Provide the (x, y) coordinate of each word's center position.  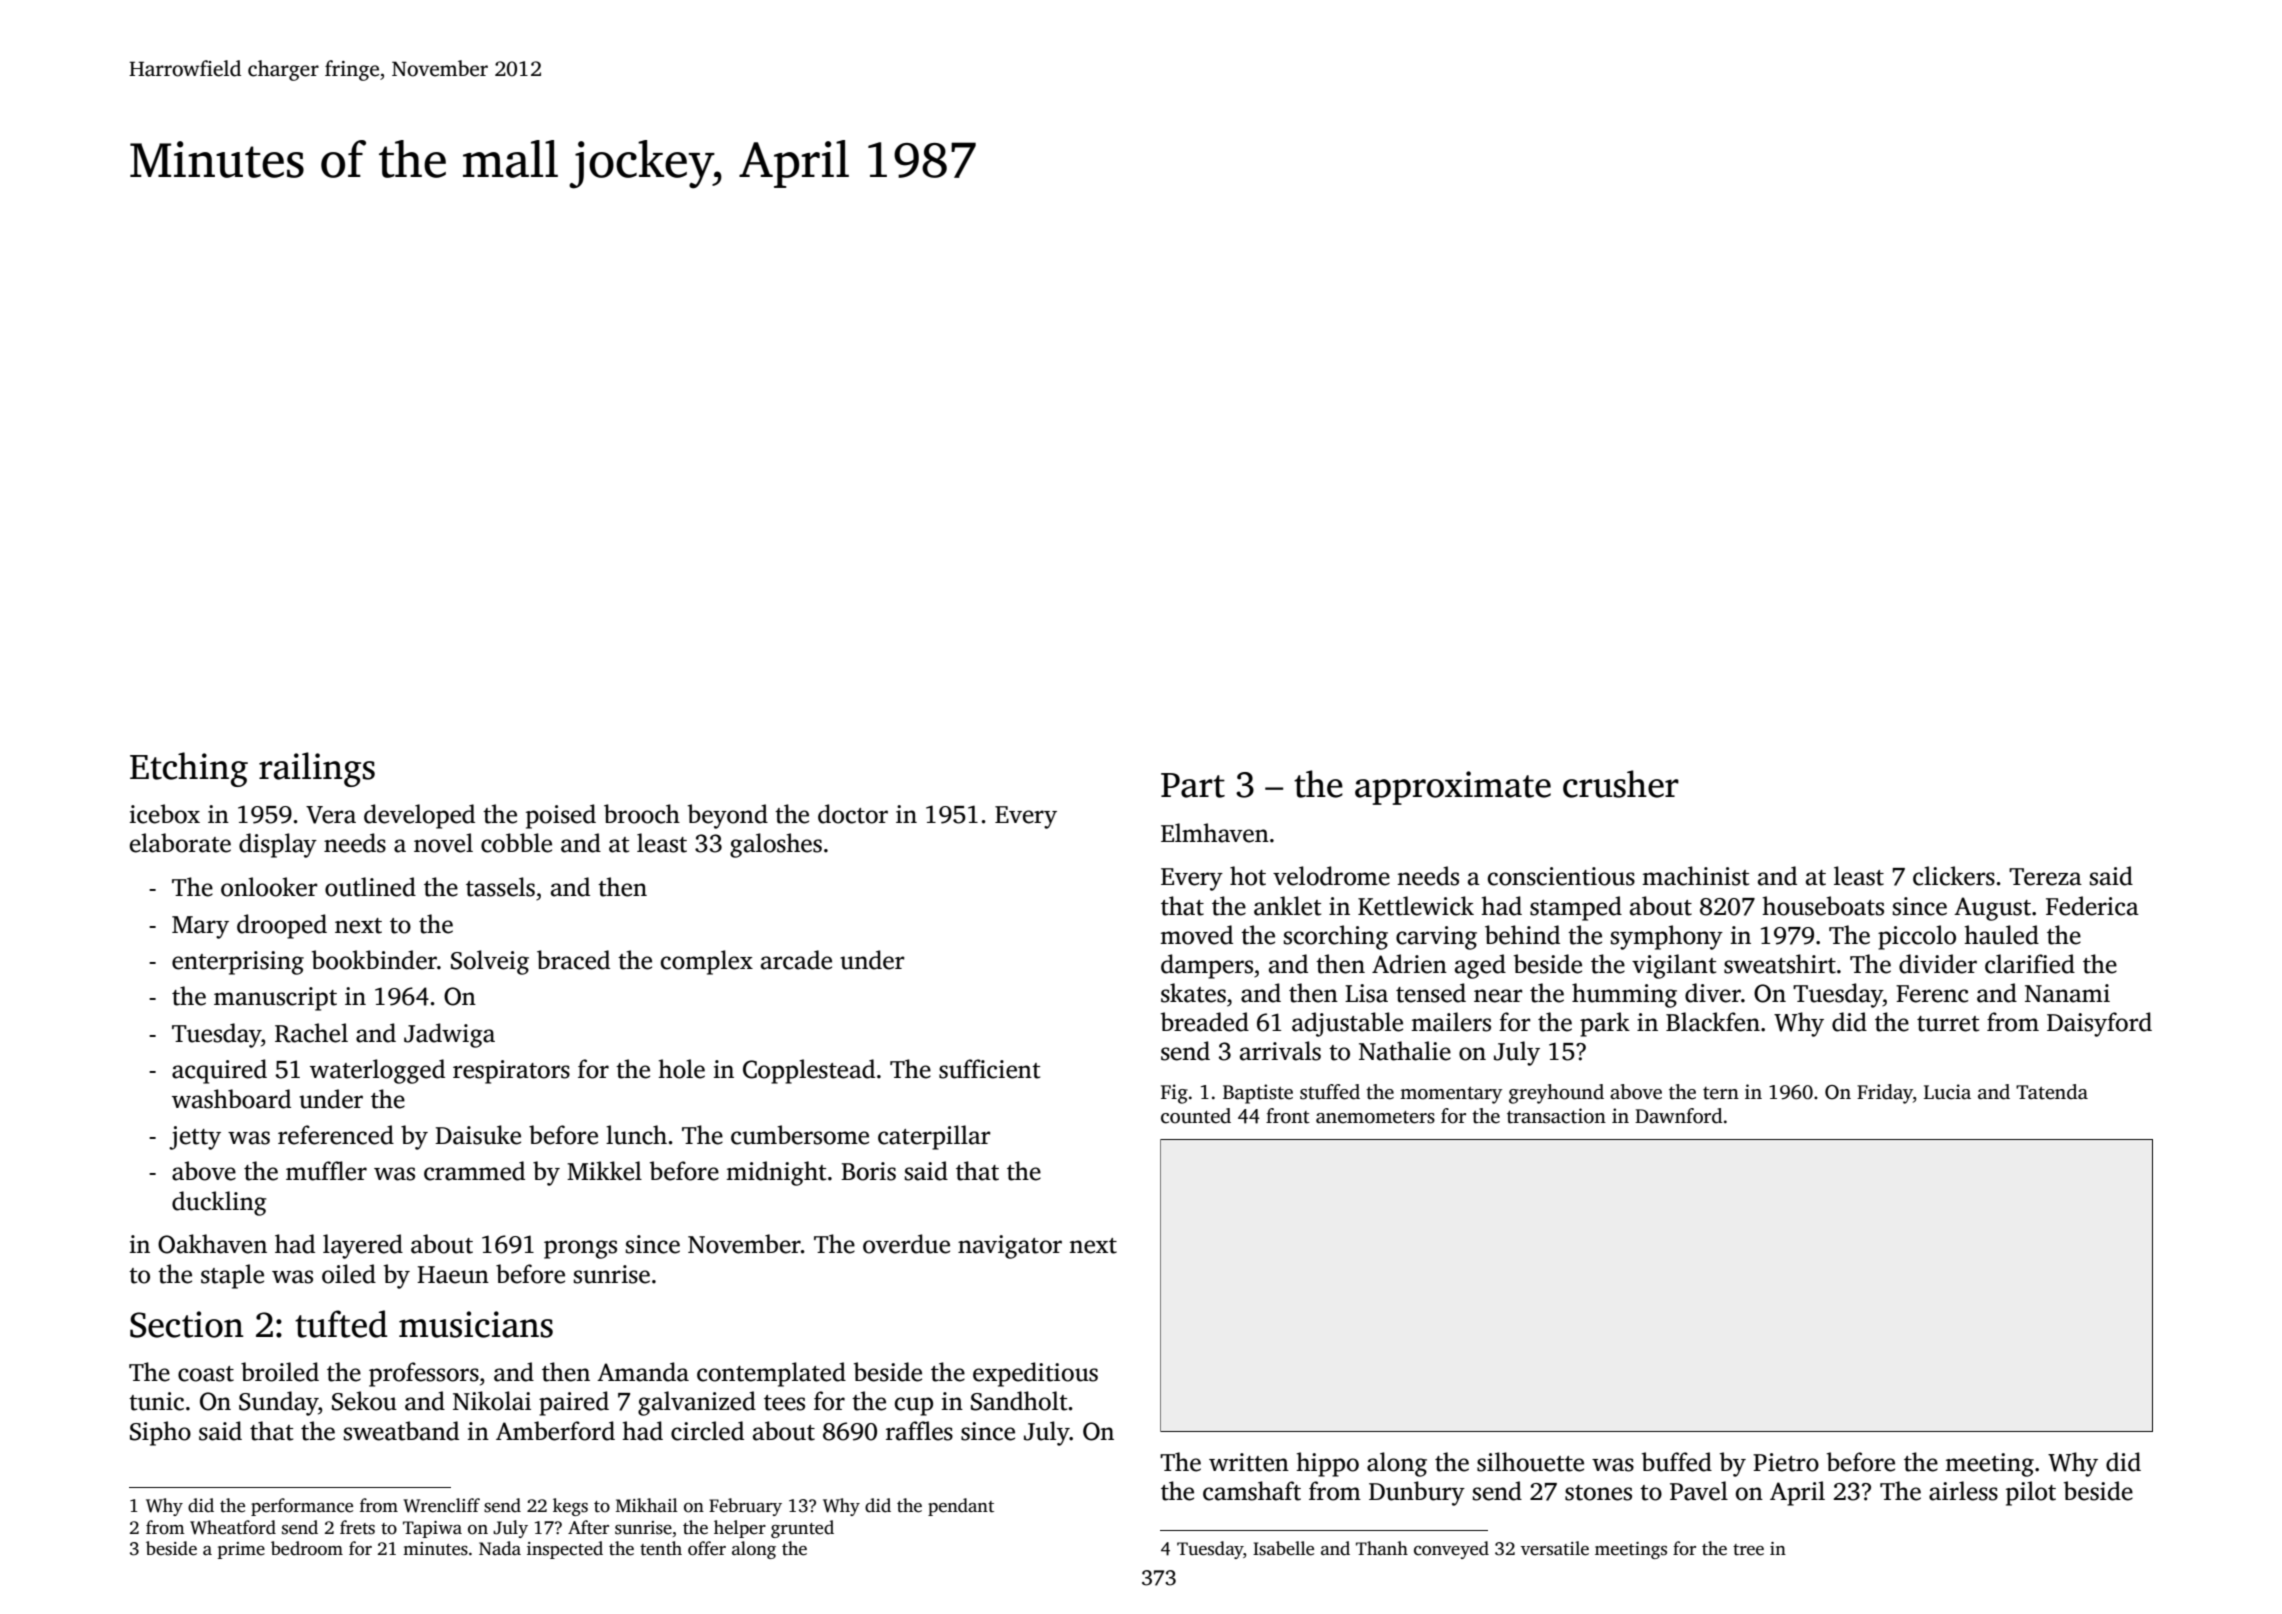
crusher (1621, 784)
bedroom (307, 1548)
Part (1193, 785)
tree (1748, 1550)
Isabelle (1283, 1548)
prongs (580, 1249)
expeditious (1035, 1374)
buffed (1677, 1462)
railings (317, 769)
